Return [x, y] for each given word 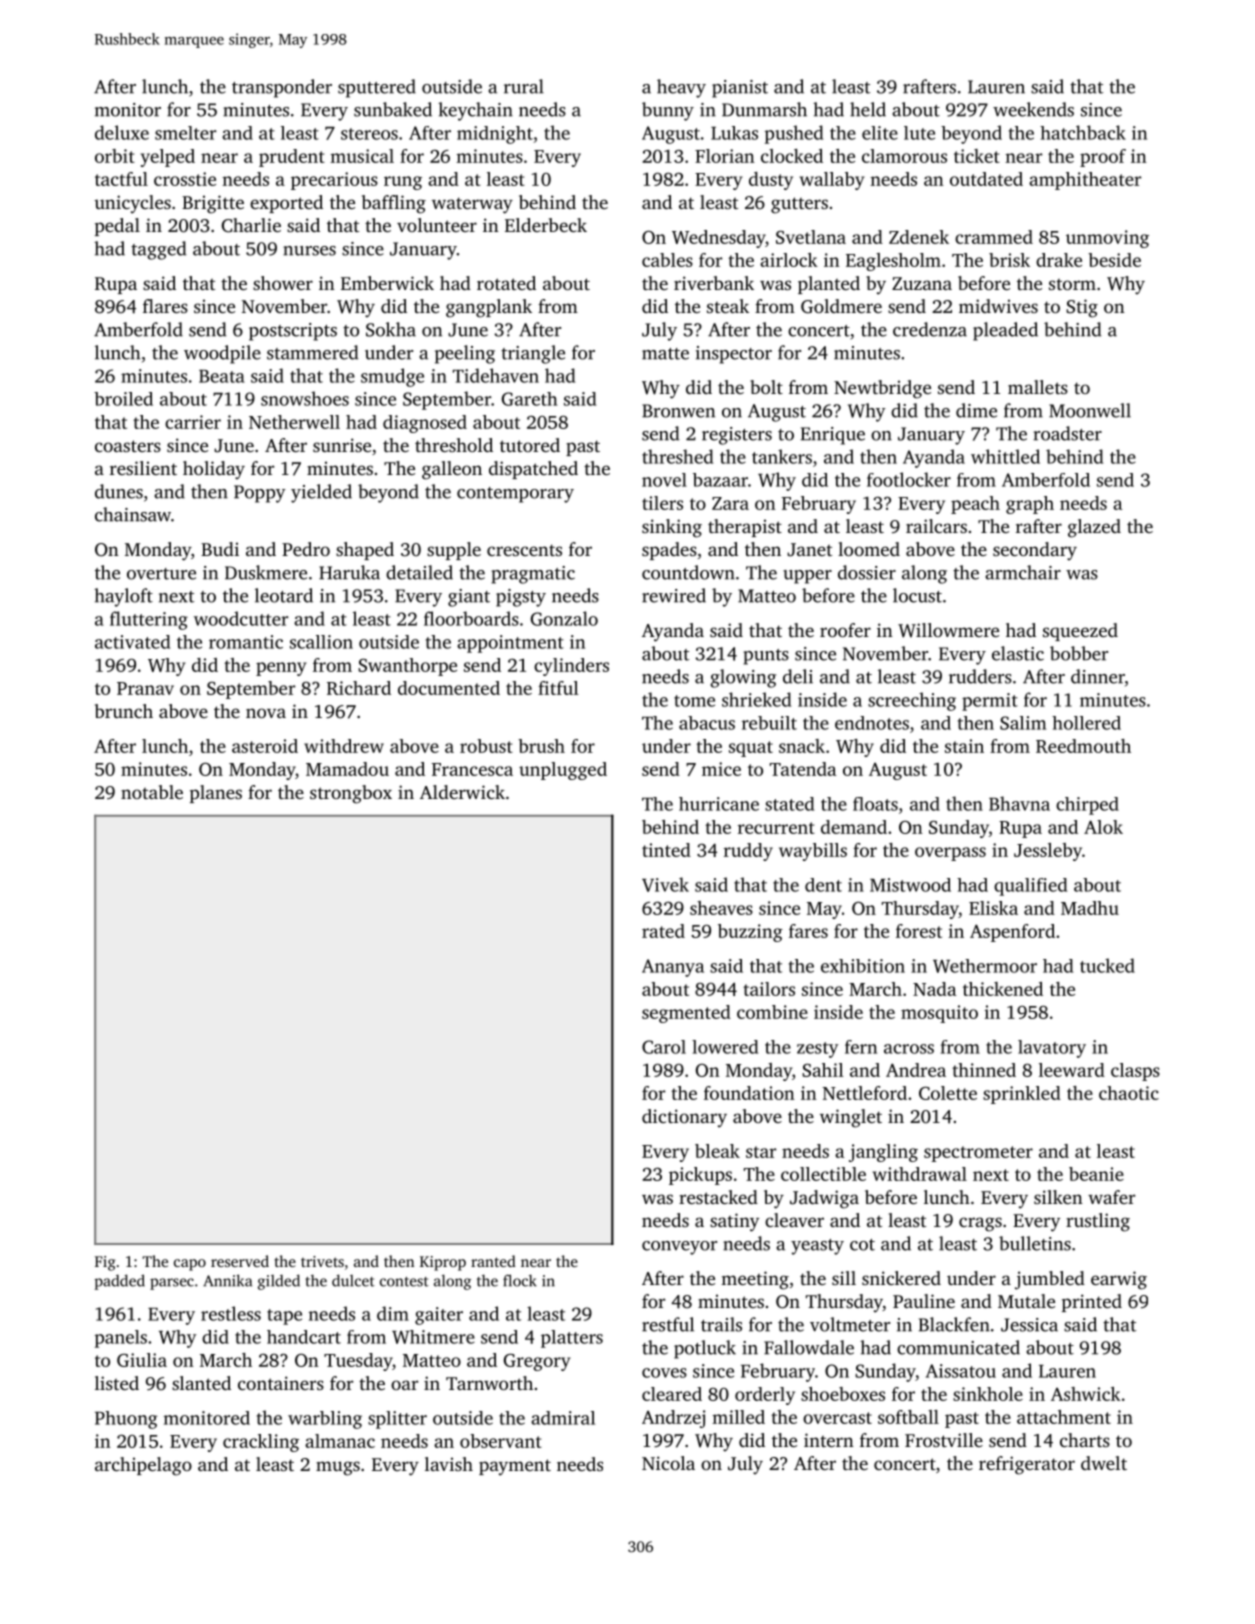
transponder [282, 88]
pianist [740, 89]
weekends [1033, 109]
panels [121, 1339]
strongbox [351, 794]
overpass [950, 854]
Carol [664, 1047]
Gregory [537, 1362]
